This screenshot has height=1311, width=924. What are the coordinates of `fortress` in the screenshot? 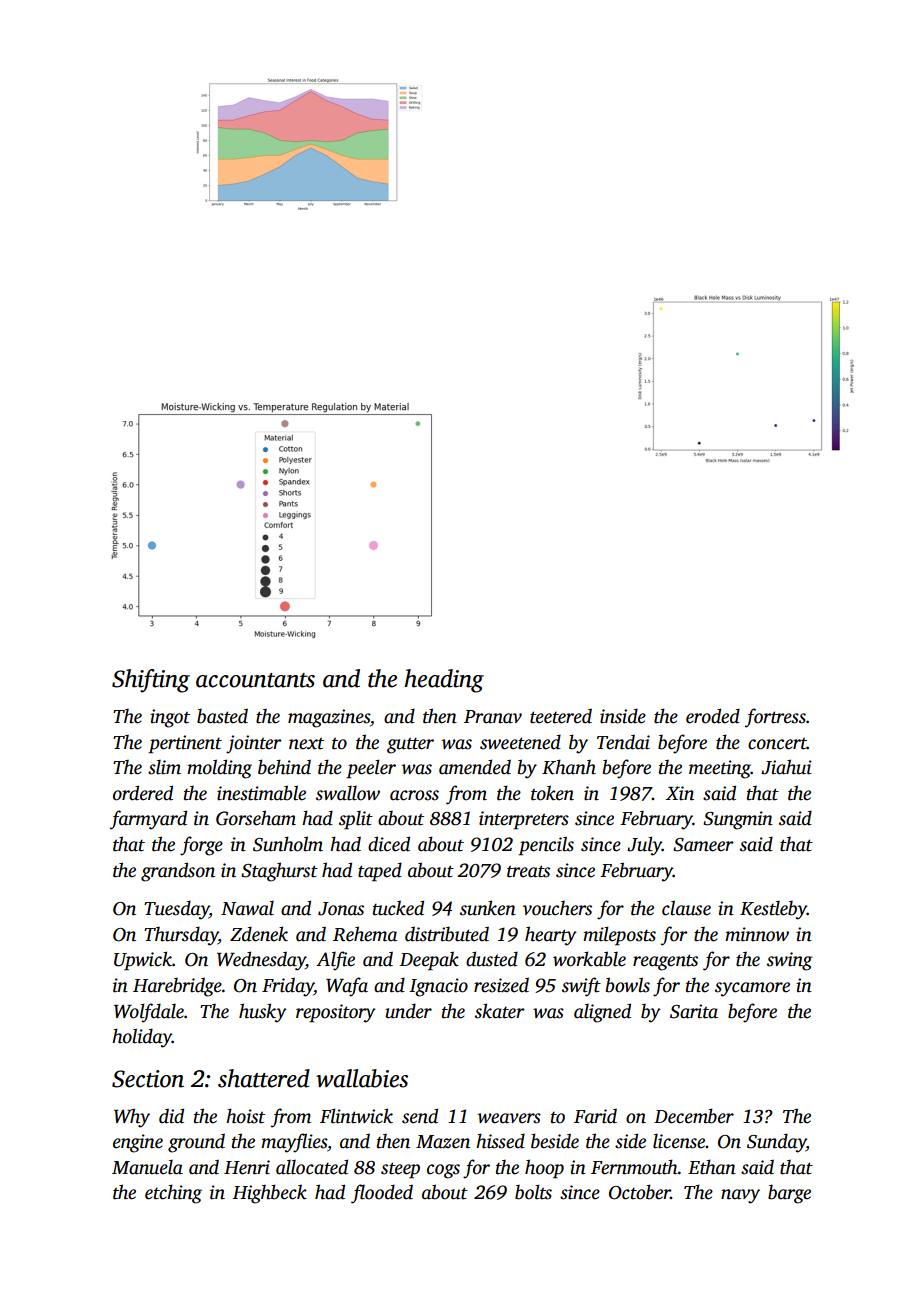 It's located at (775, 718).
